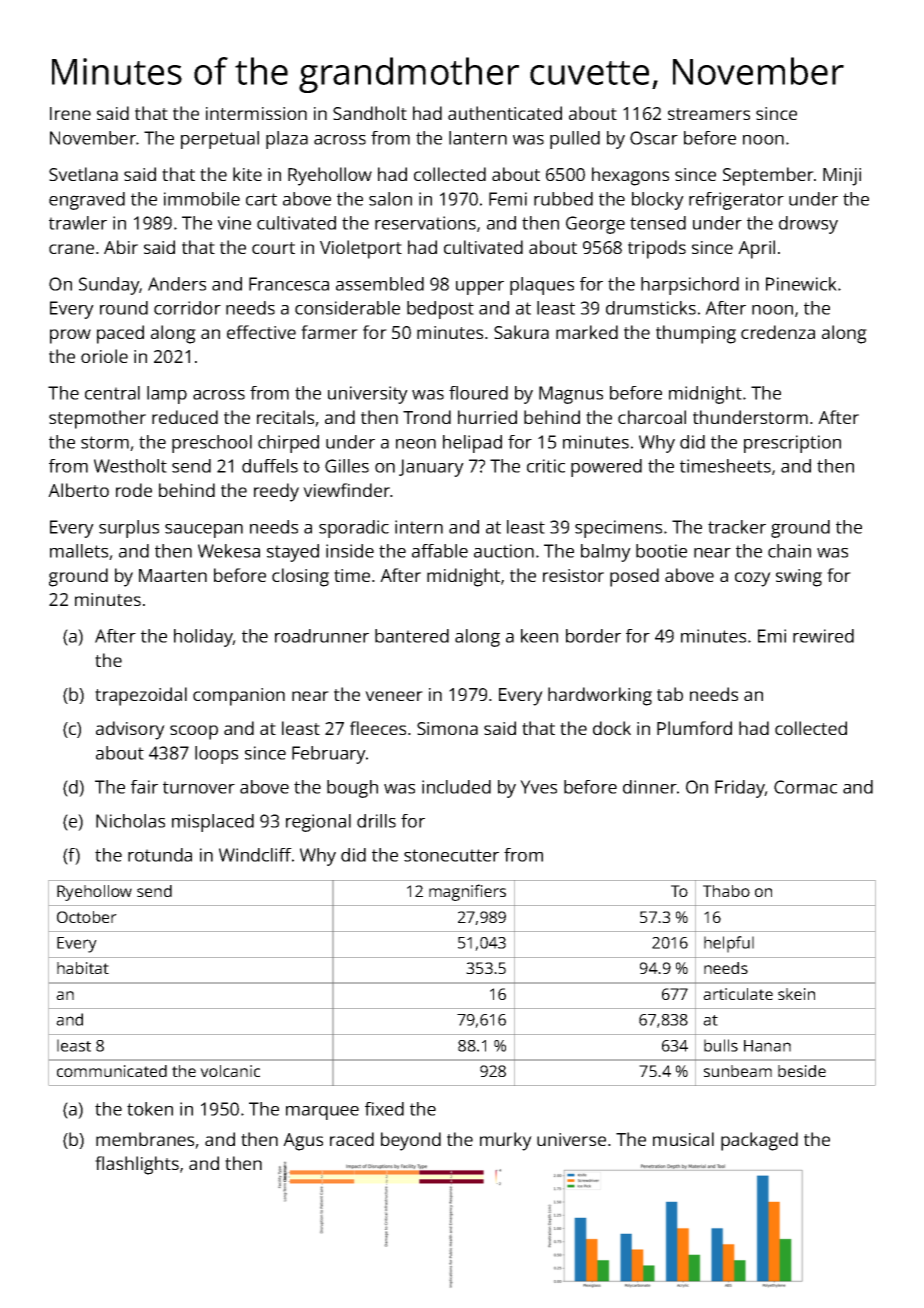  Describe the element at coordinates (303, 1142) in the document. I see `Agus` at that location.
